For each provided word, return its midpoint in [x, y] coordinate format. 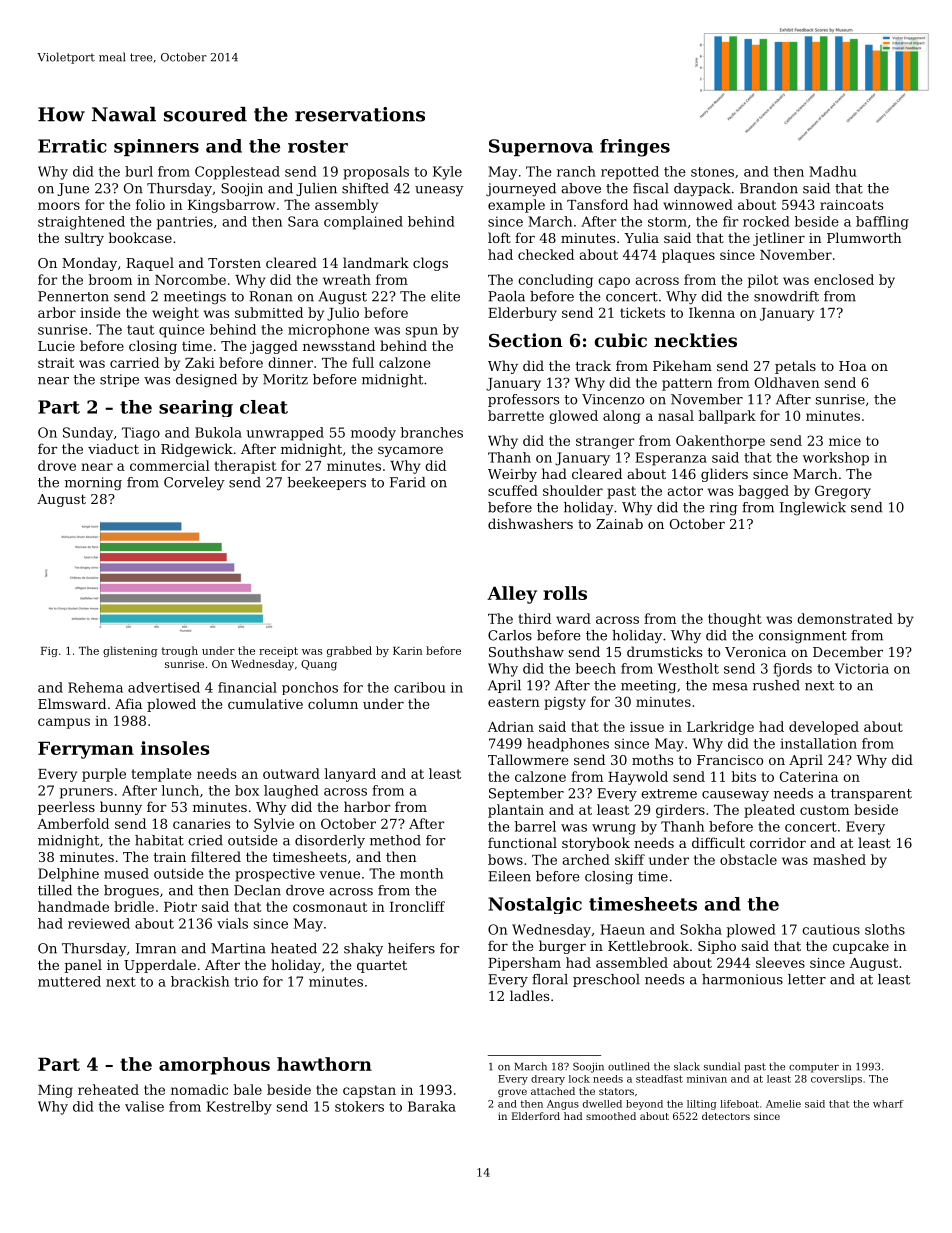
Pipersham [524, 964]
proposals [376, 173]
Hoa [853, 366]
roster [318, 146]
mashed [839, 859]
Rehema [95, 687]
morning [93, 483]
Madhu [833, 171]
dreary [548, 1080]
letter [807, 979]
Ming [55, 1091]
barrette [516, 415]
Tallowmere [528, 759]
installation [818, 743]
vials [232, 923]
